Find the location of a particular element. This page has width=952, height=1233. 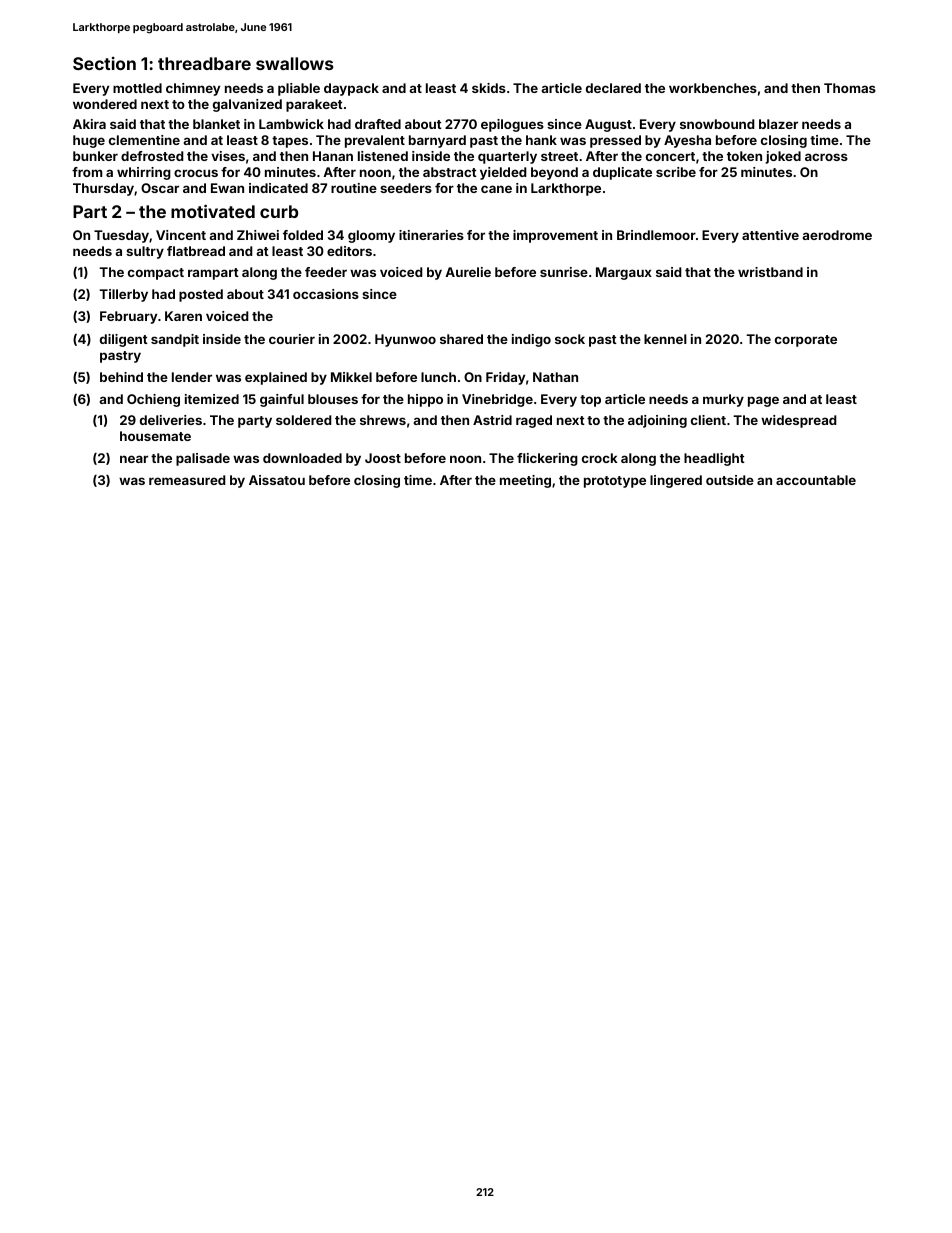

kennel is located at coordinates (665, 339).
